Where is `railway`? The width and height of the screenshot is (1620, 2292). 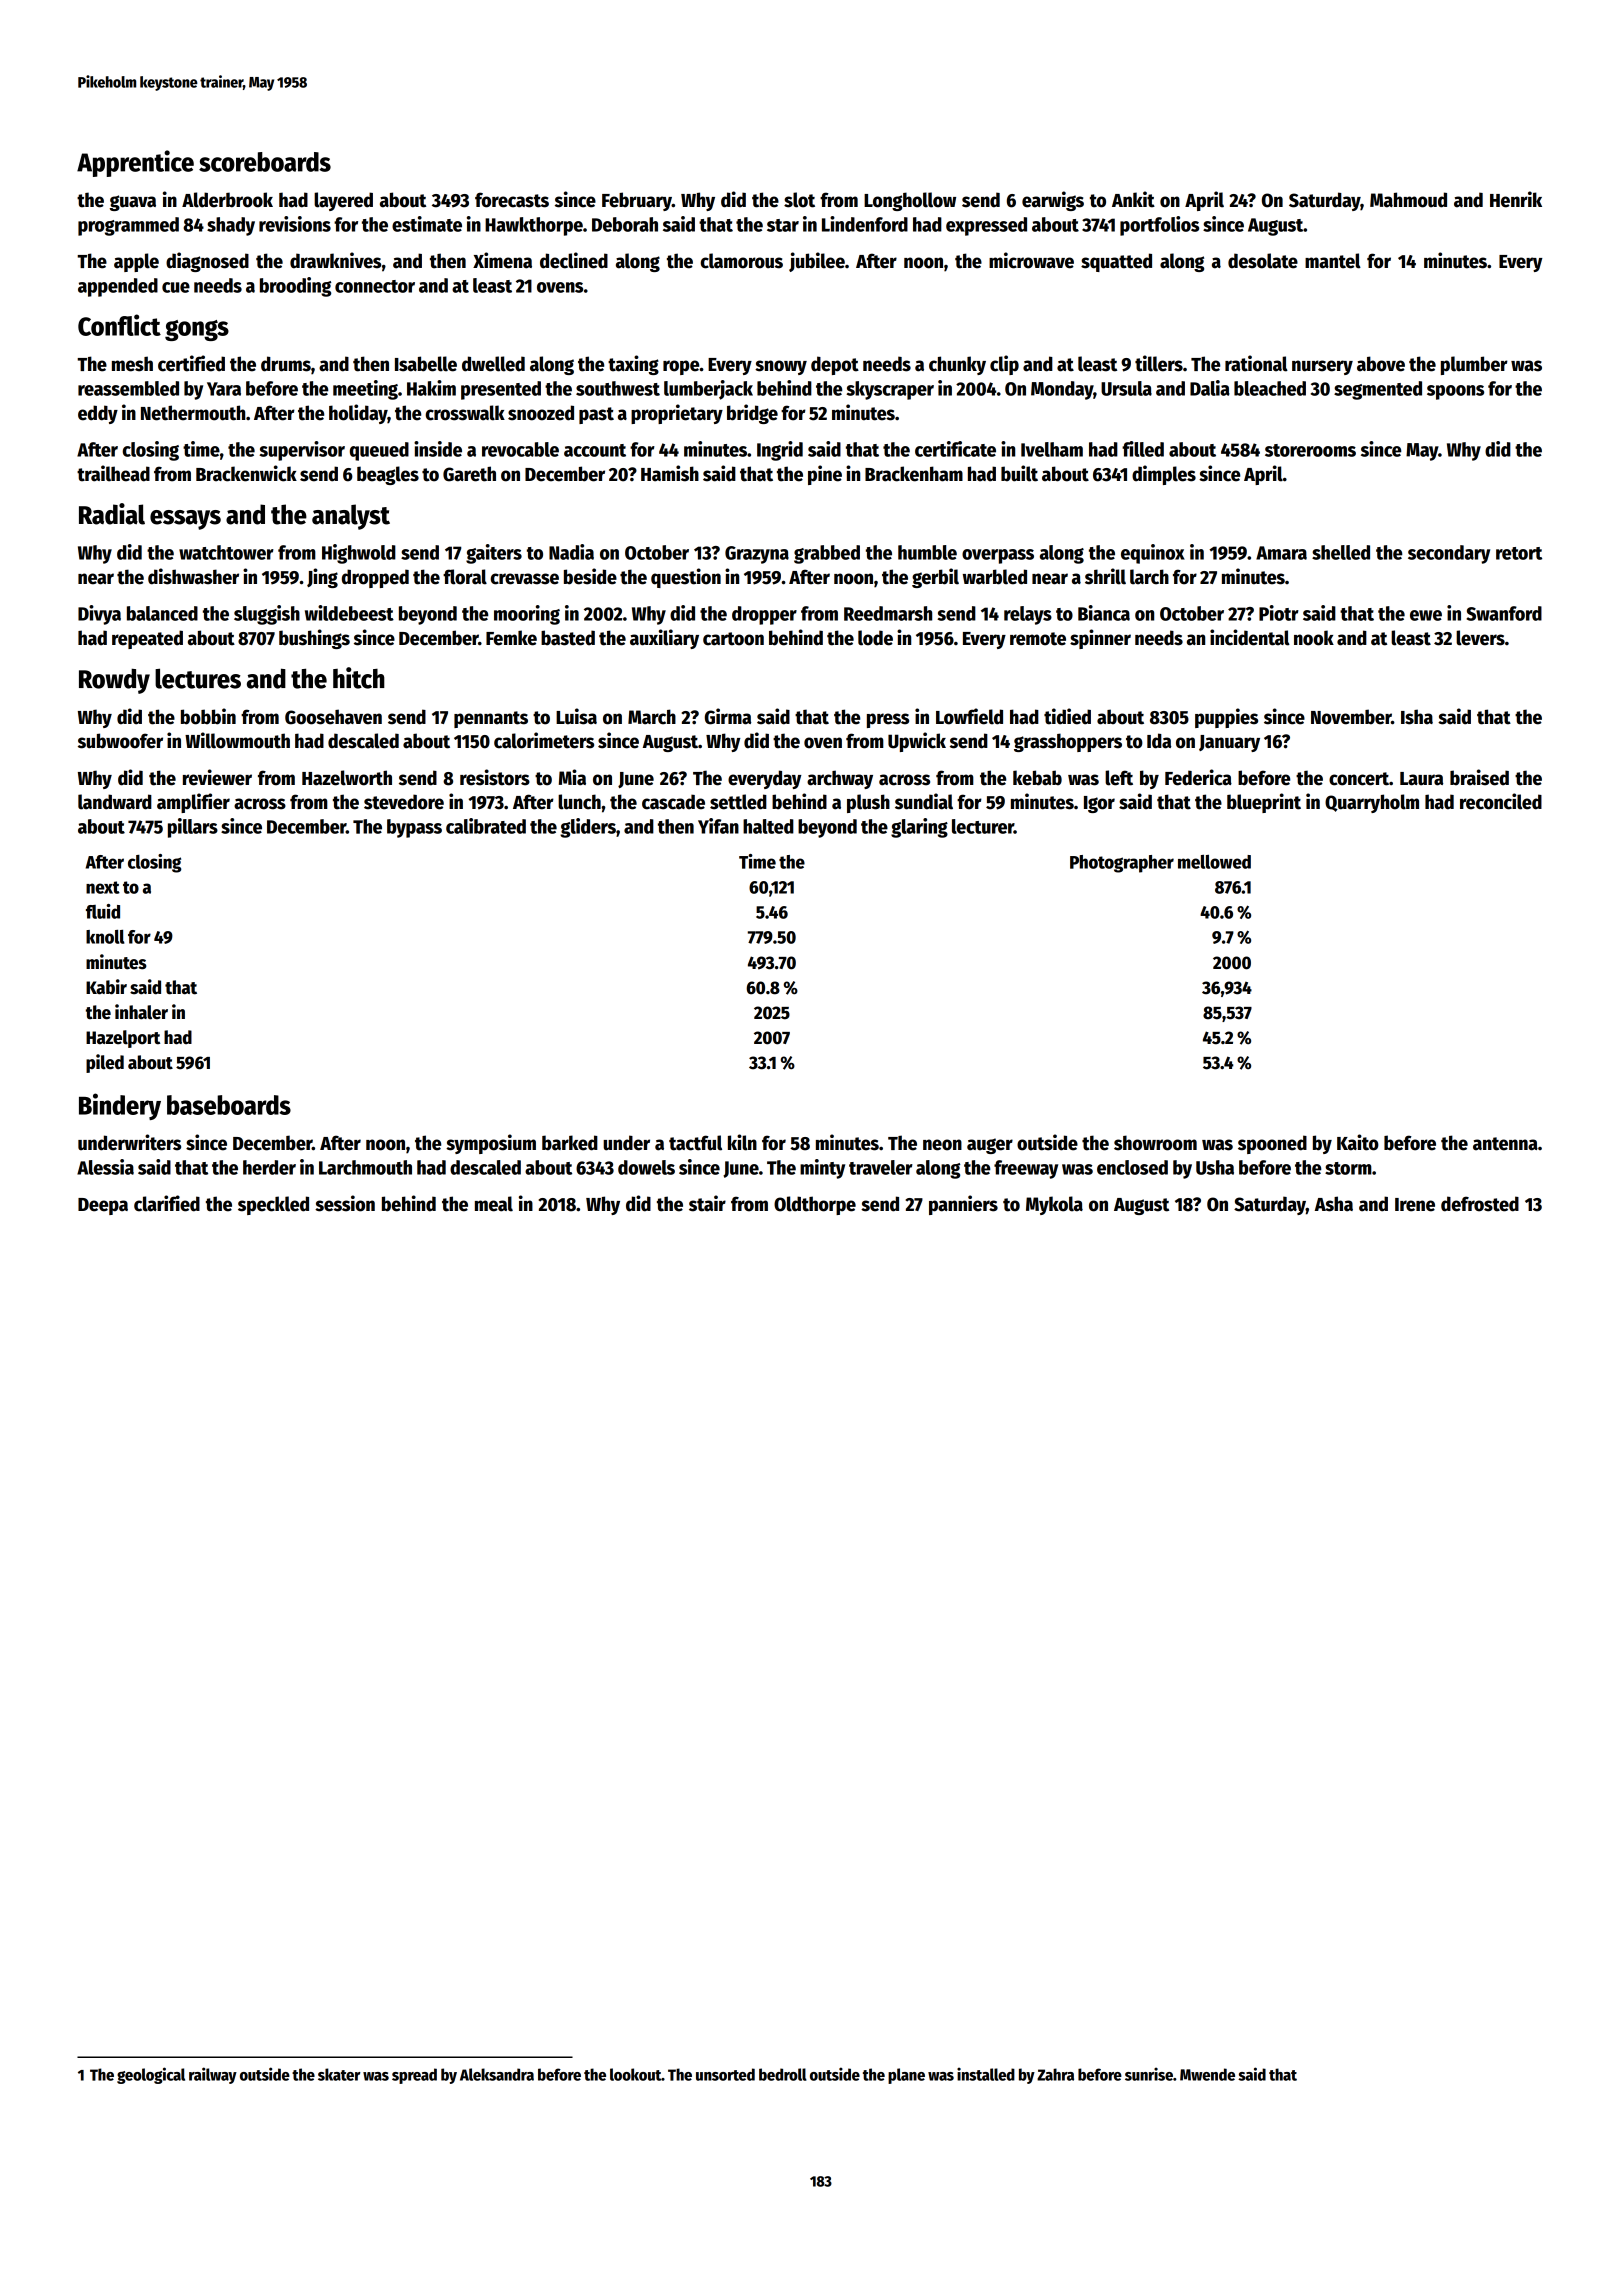 railway is located at coordinates (213, 2075).
